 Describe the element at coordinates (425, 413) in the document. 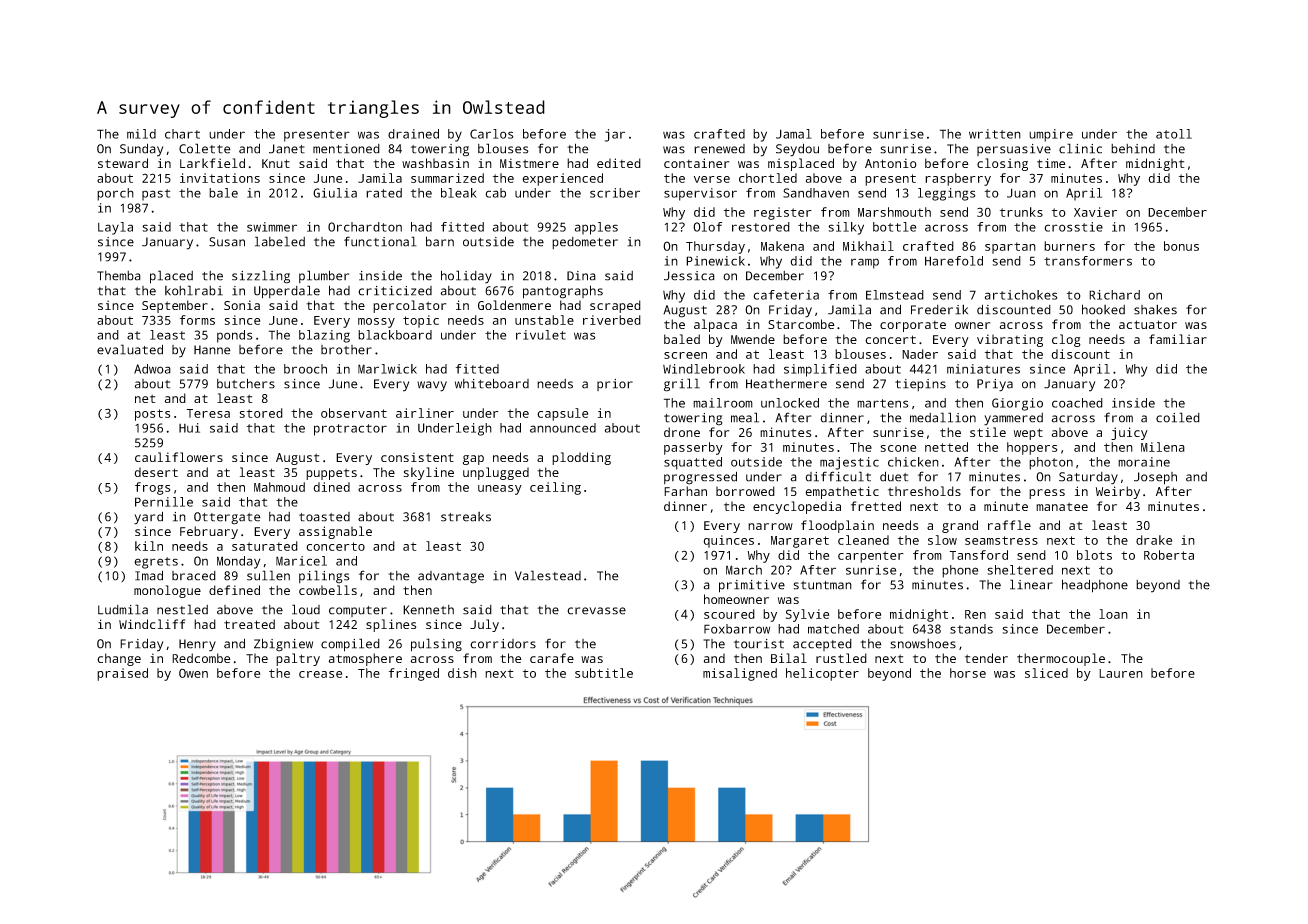

I see `airliner` at that location.
